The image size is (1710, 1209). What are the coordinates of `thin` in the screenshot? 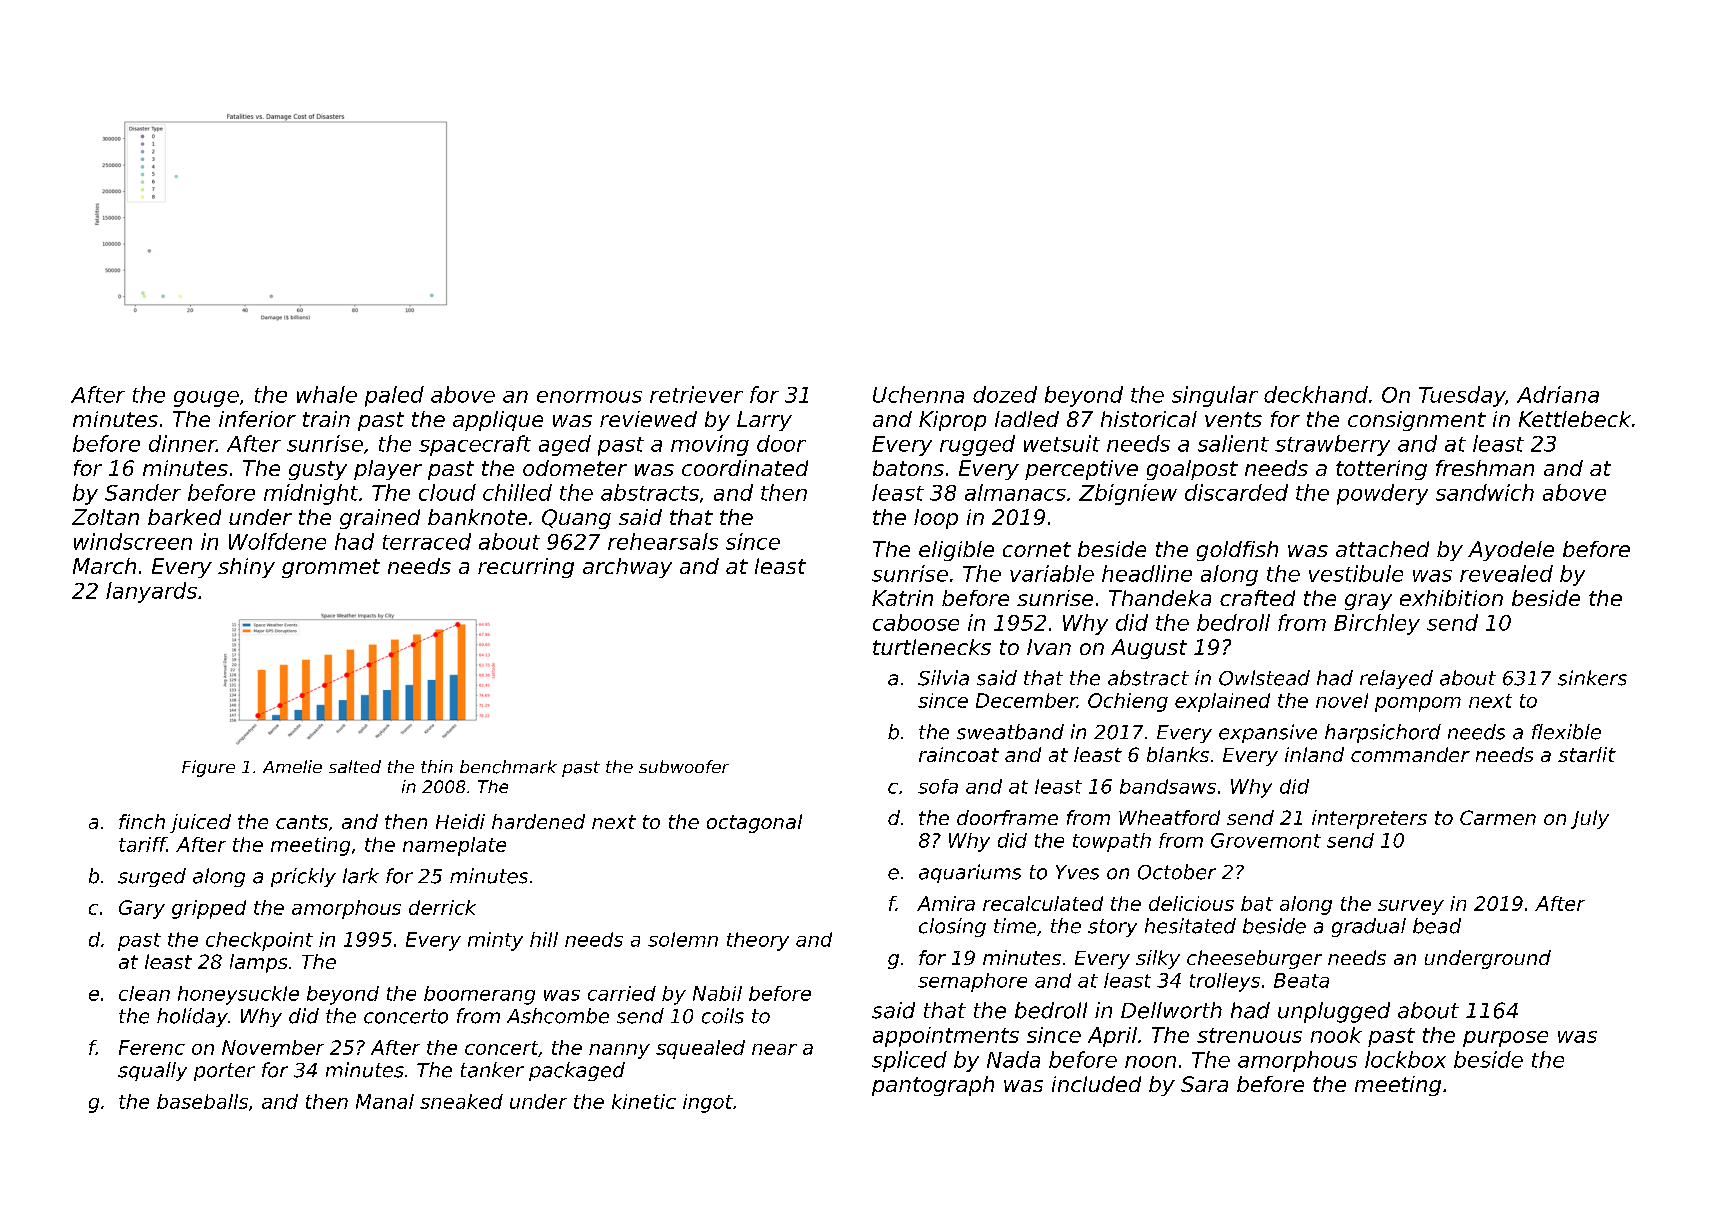 It's located at (437, 766).
